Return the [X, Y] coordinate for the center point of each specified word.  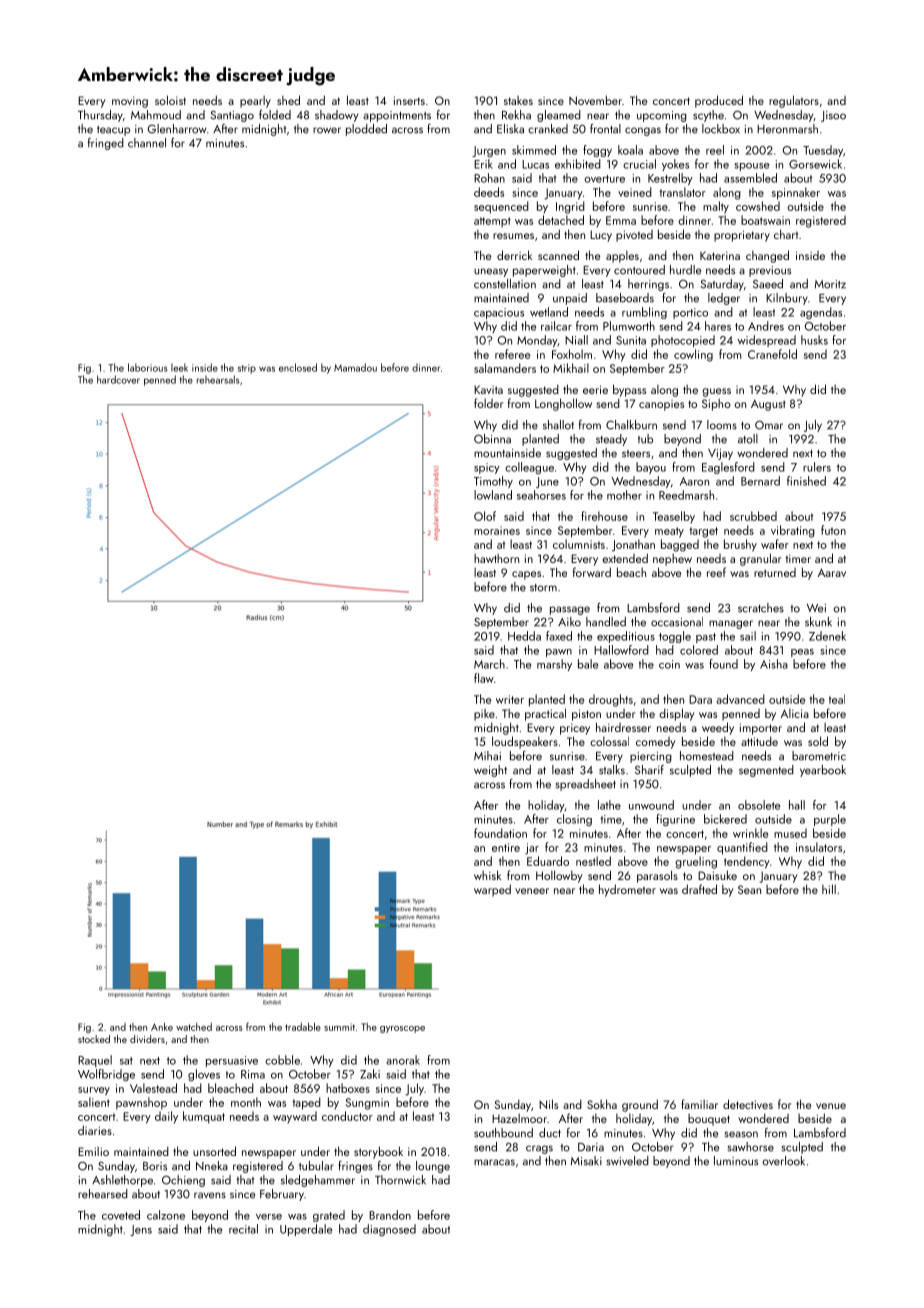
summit [339, 1027]
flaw [484, 678]
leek [179, 367]
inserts [409, 100]
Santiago [232, 116]
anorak [403, 1060]
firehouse [604, 516]
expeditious [626, 637]
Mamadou [355, 367]
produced [719, 101]
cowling [693, 355]
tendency [747, 862]
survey [94, 1091]
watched [194, 1027]
